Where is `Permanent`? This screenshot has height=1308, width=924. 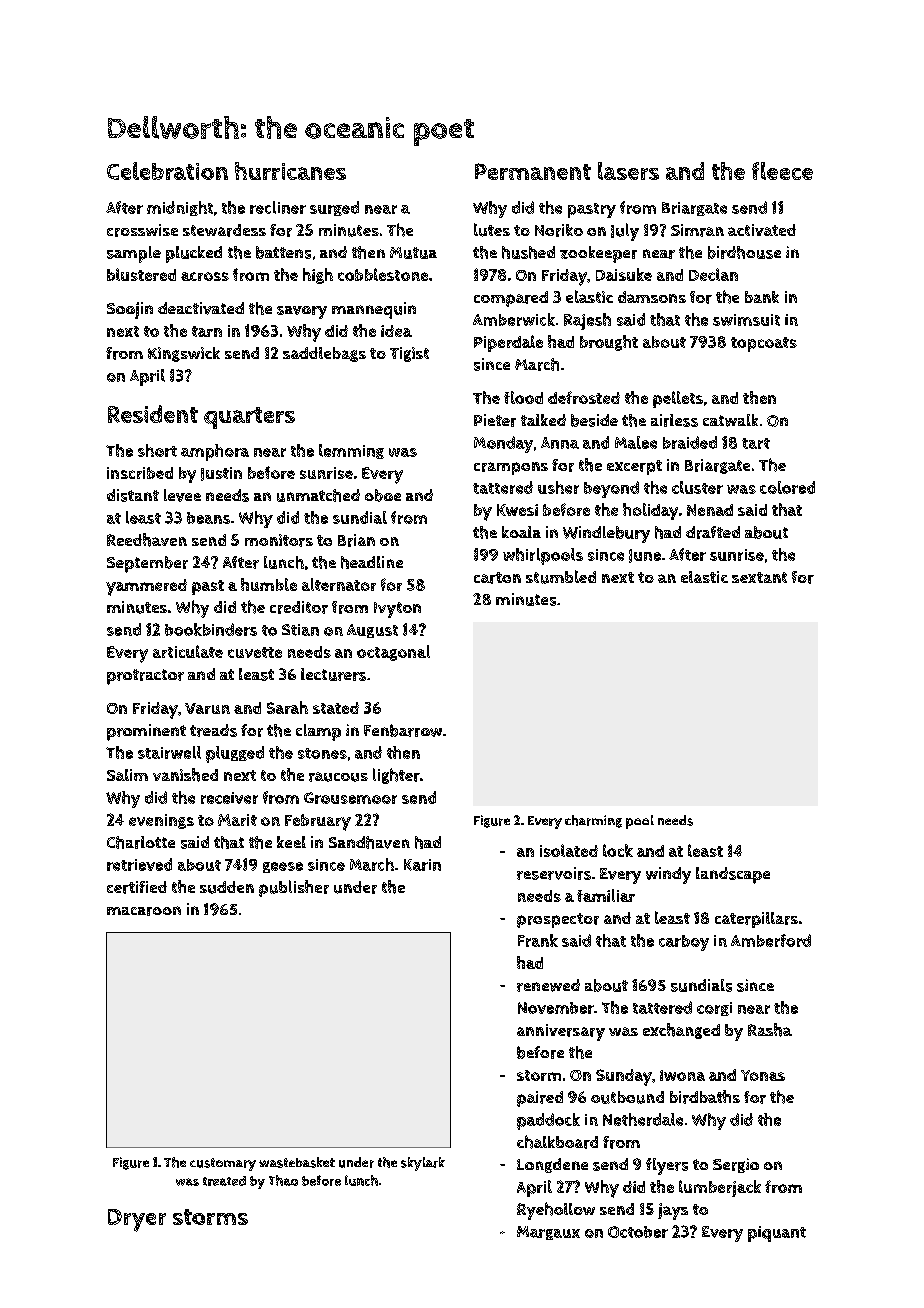 Permanent is located at coordinates (533, 171).
